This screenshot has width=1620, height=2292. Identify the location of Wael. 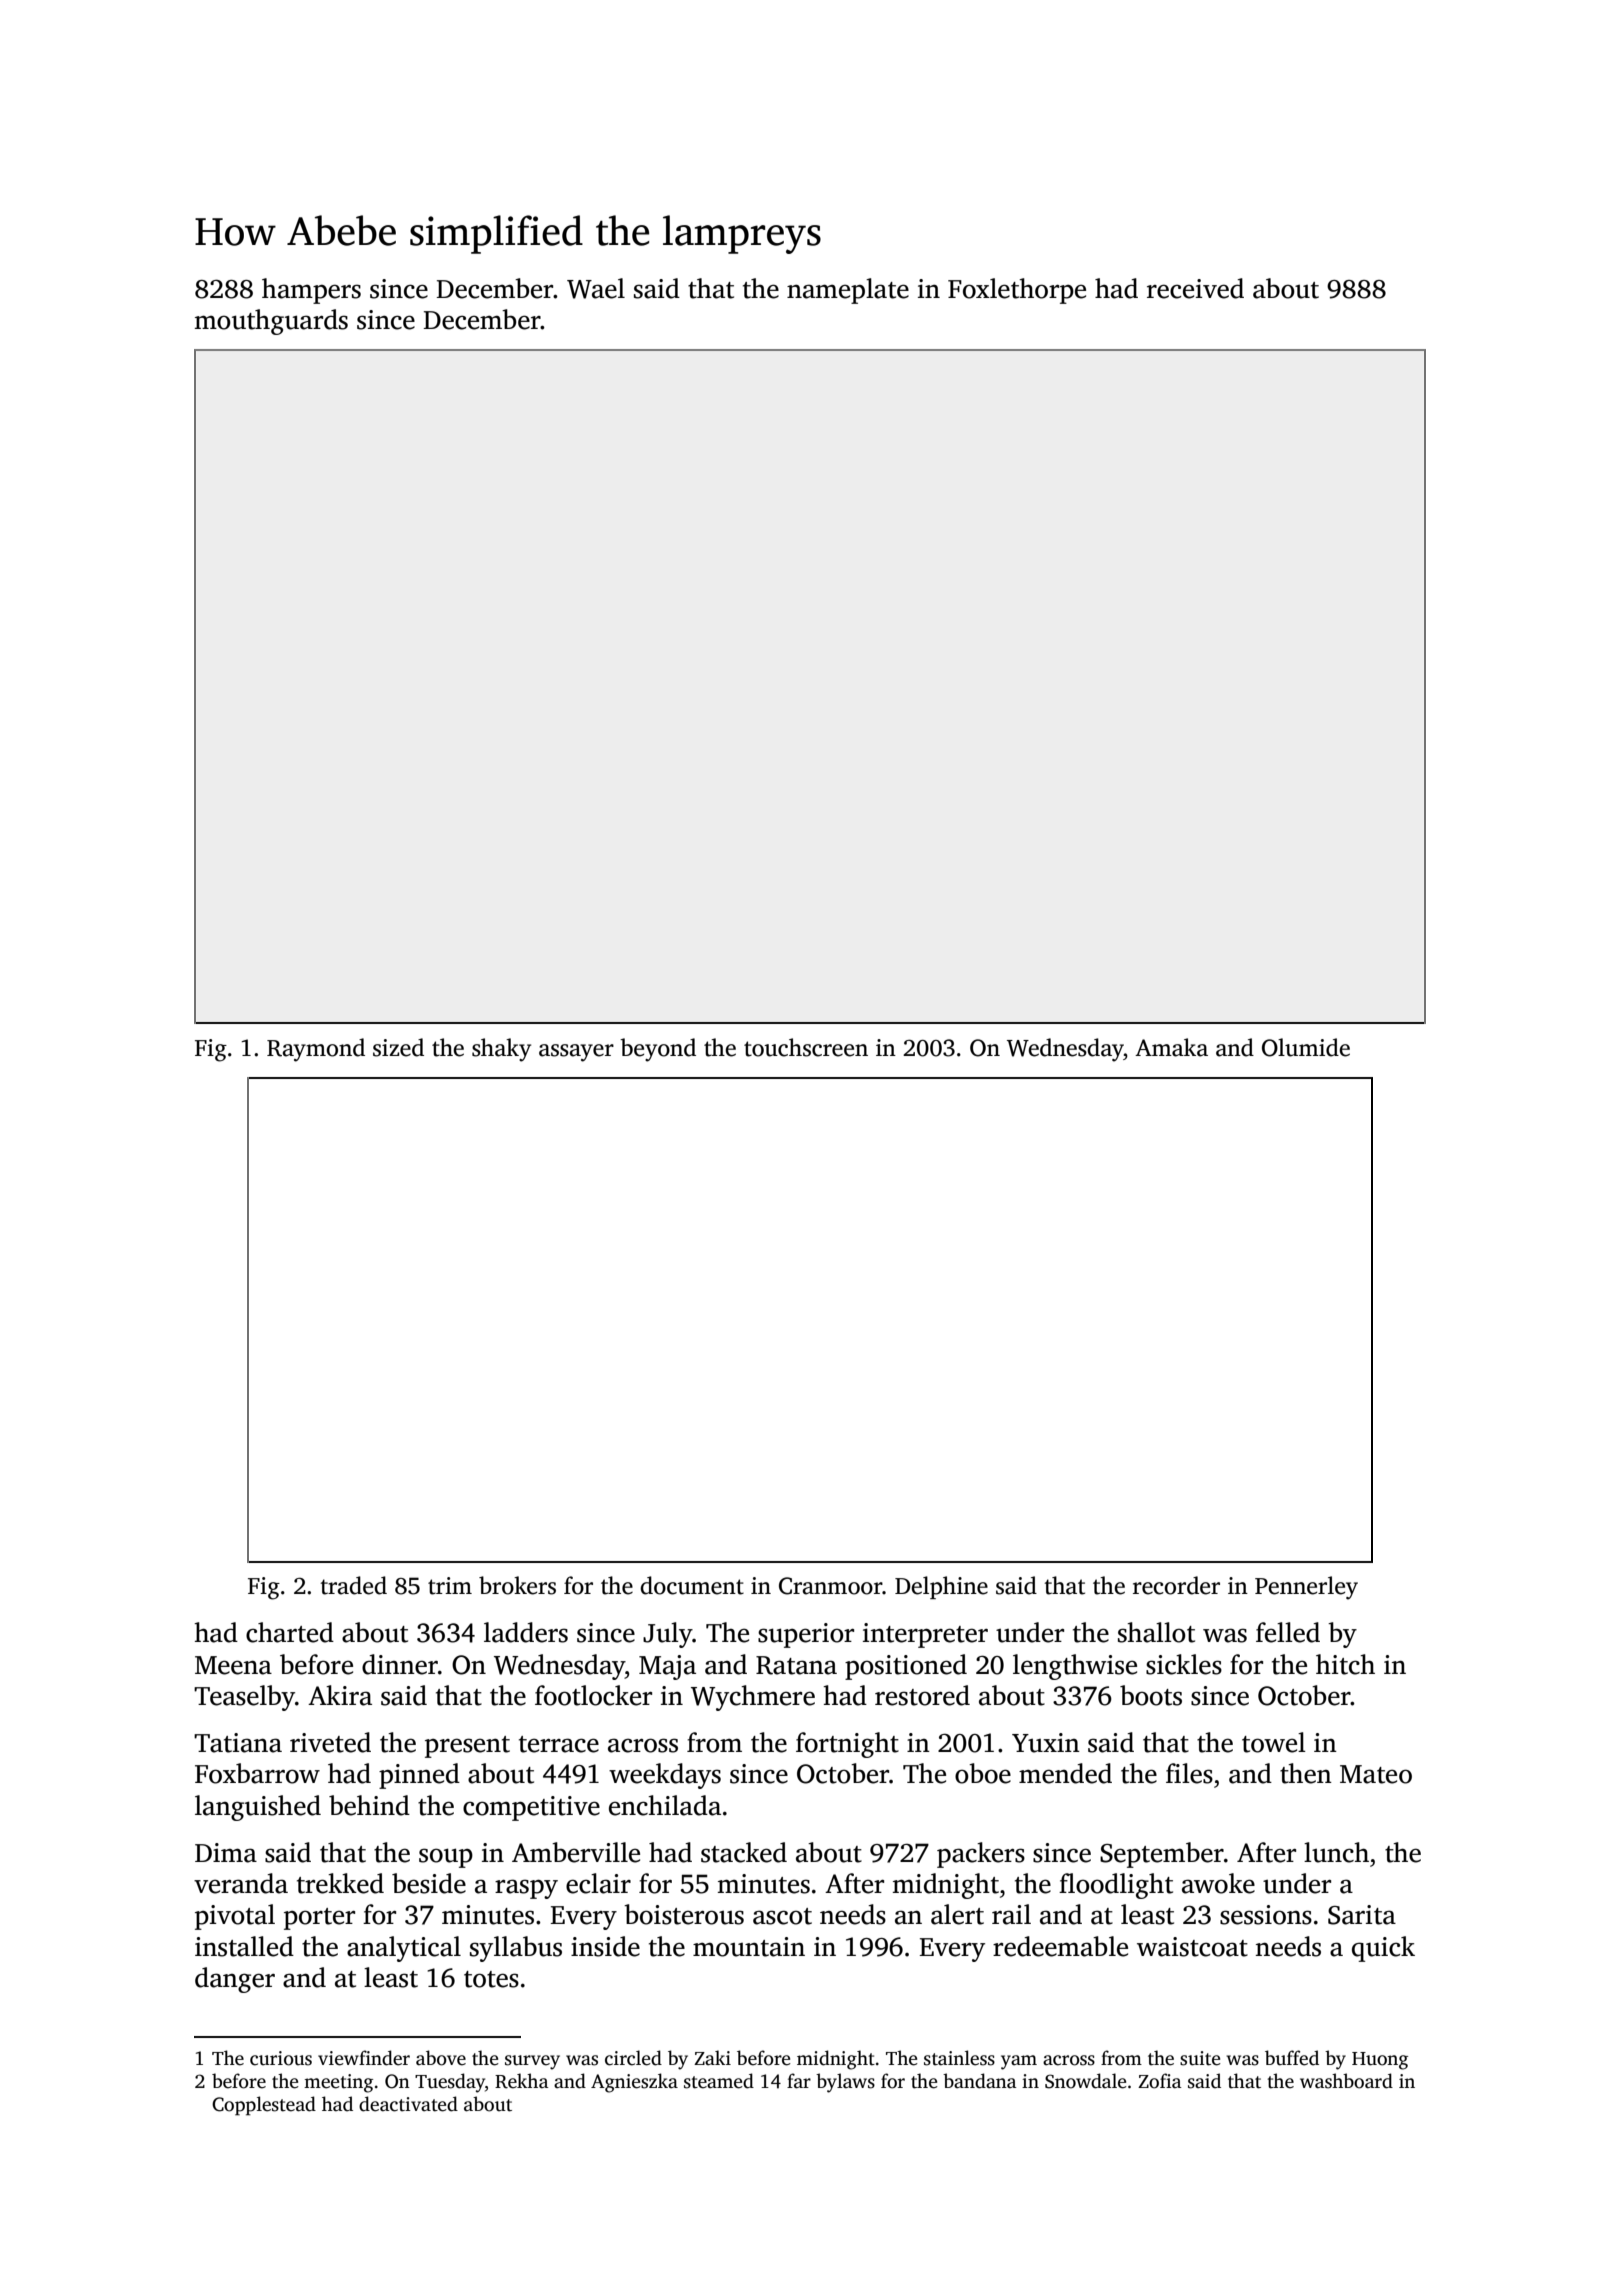
(596, 288).
